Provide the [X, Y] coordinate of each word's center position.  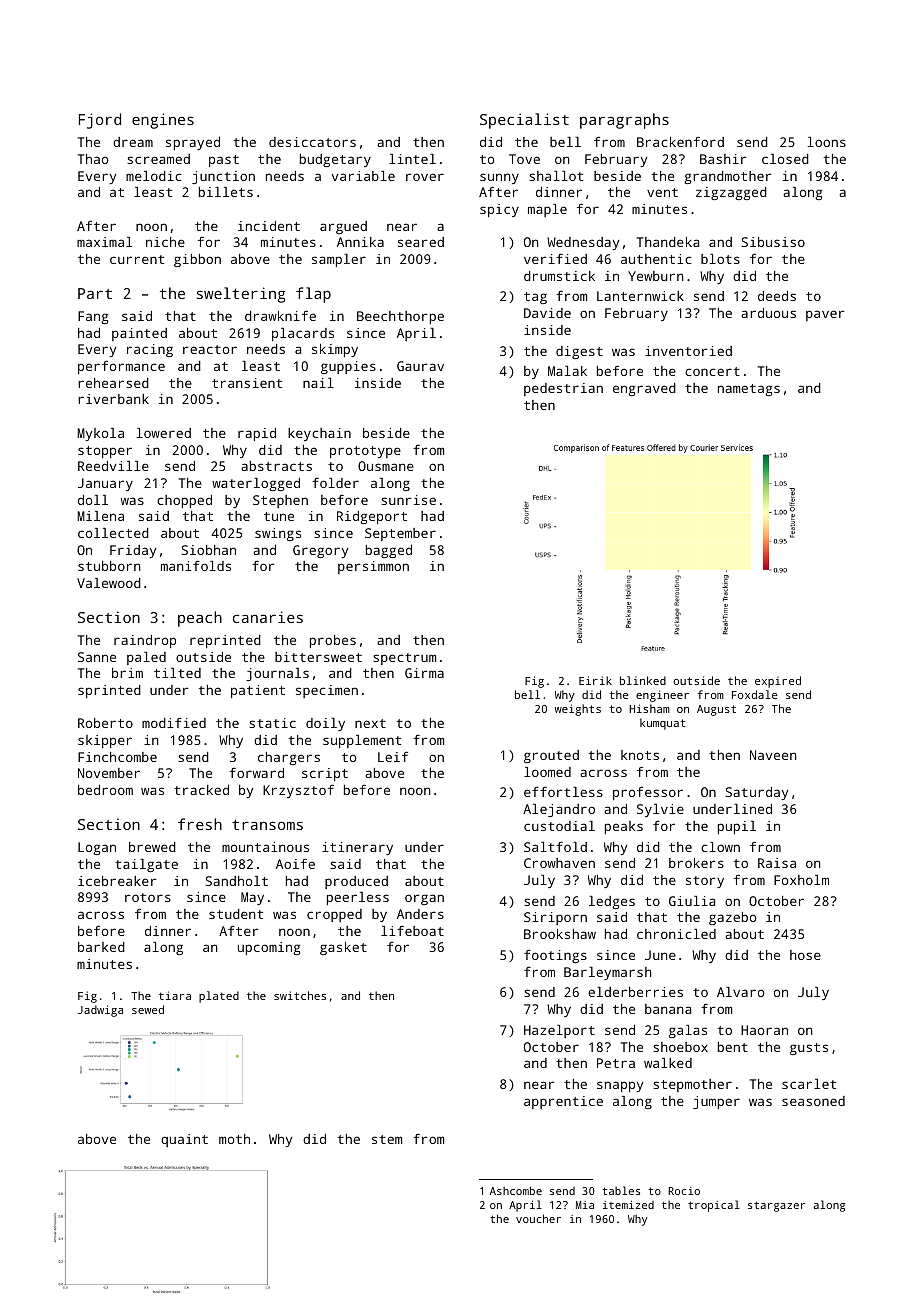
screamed [158, 159]
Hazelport [559, 1031]
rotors [148, 897]
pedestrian [563, 389]
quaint [184, 1140]
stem [387, 1139]
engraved [644, 389]
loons [827, 142]
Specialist [524, 121]
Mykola [100, 434]
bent [733, 1047]
